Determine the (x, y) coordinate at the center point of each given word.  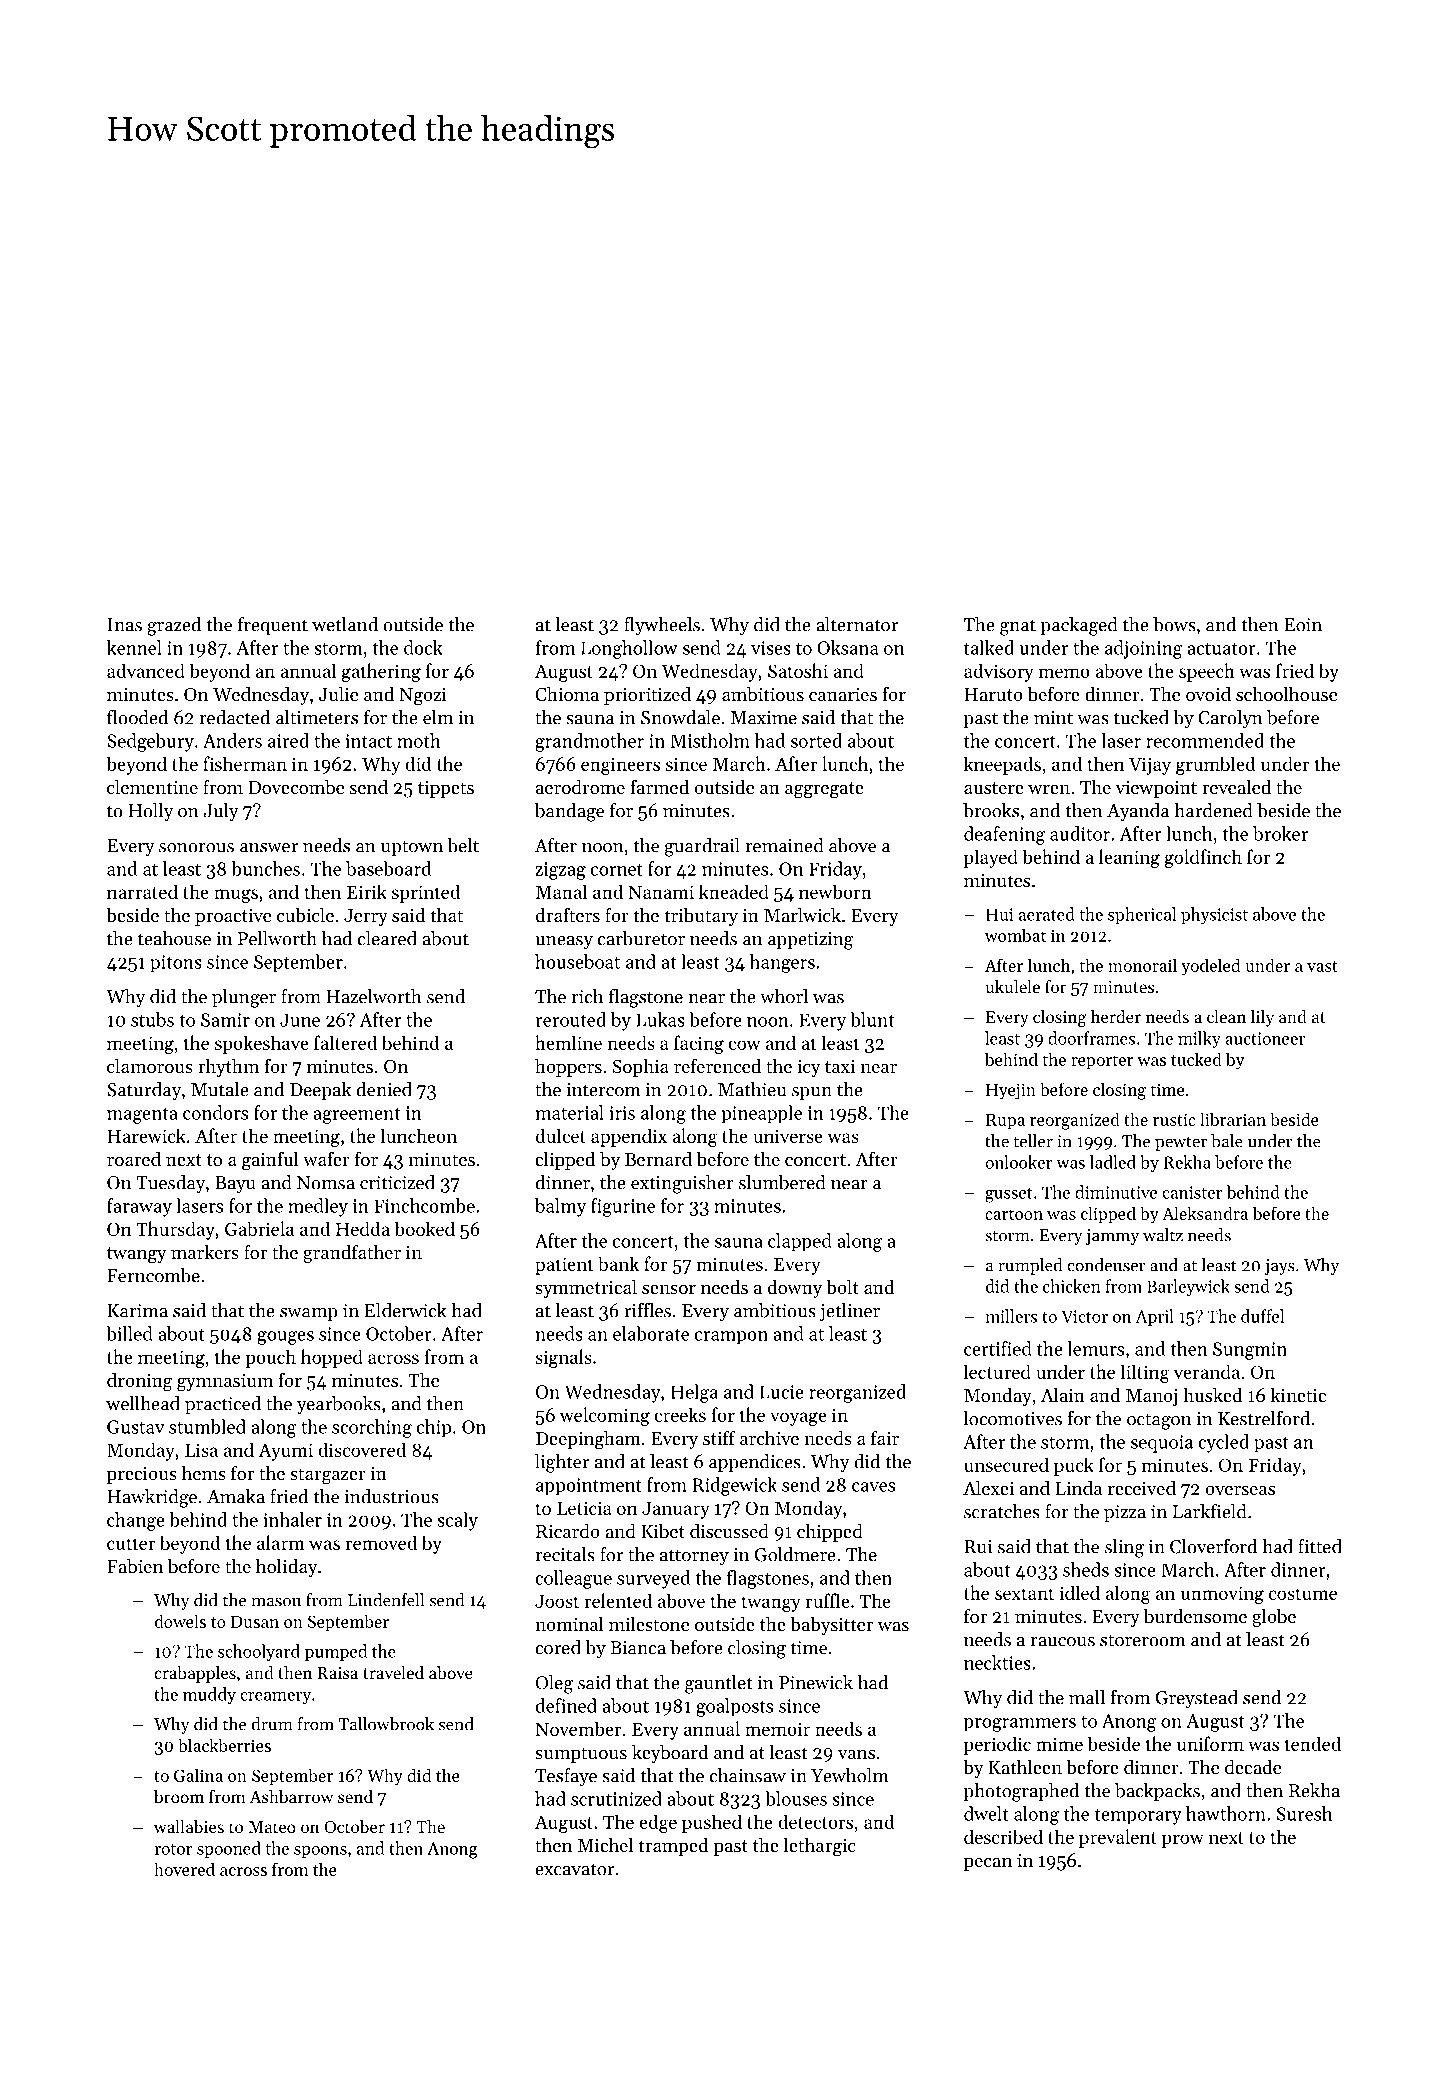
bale (1227, 1141)
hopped (332, 1358)
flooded (137, 717)
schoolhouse (1286, 693)
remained (784, 845)
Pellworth (277, 938)
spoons (320, 1852)
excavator (574, 1869)
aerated (1047, 914)
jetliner (850, 1312)
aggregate (824, 790)
